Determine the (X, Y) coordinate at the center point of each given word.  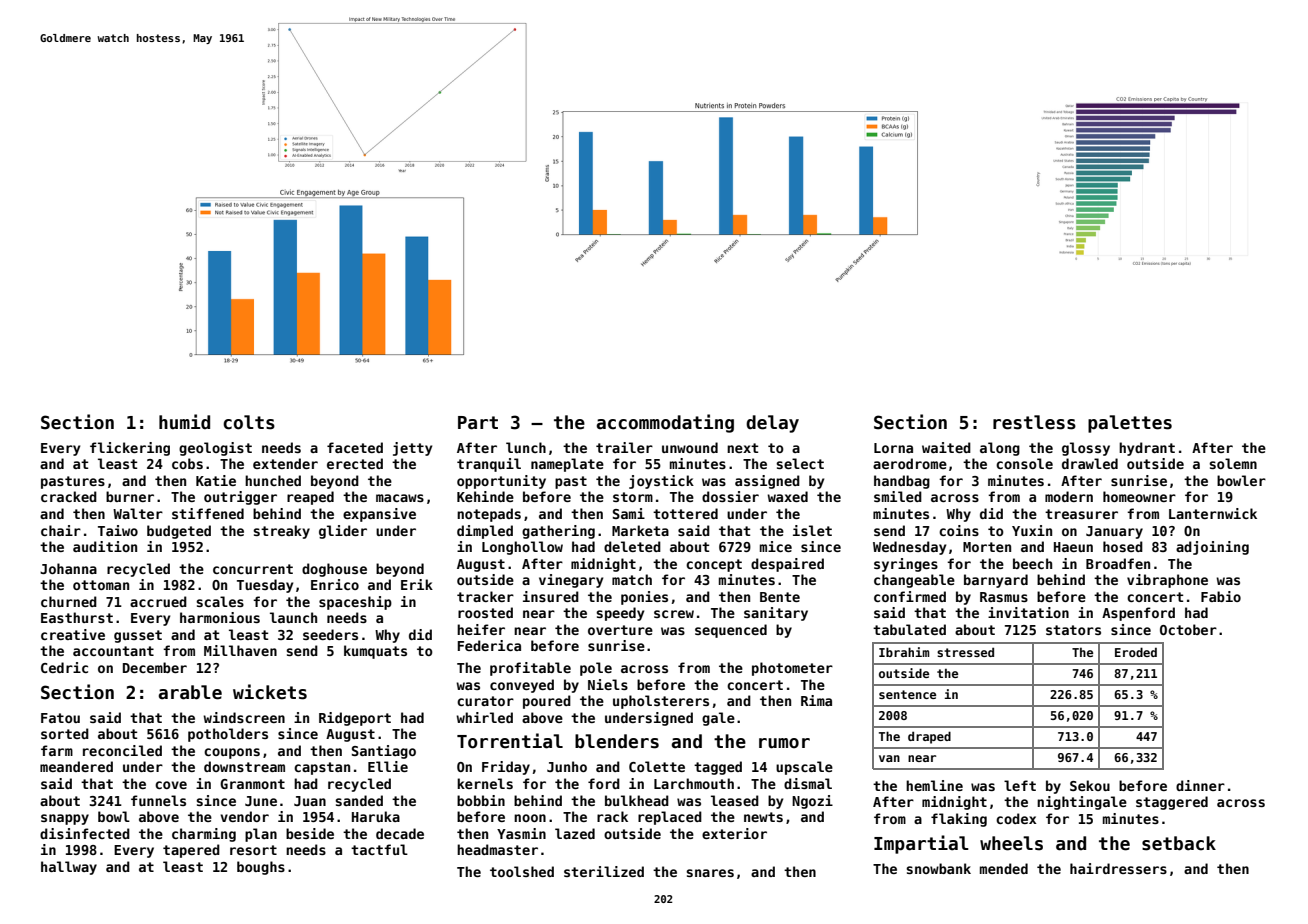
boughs (261, 868)
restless (1034, 422)
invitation (1028, 612)
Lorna (893, 448)
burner (130, 496)
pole (596, 669)
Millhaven (240, 650)
